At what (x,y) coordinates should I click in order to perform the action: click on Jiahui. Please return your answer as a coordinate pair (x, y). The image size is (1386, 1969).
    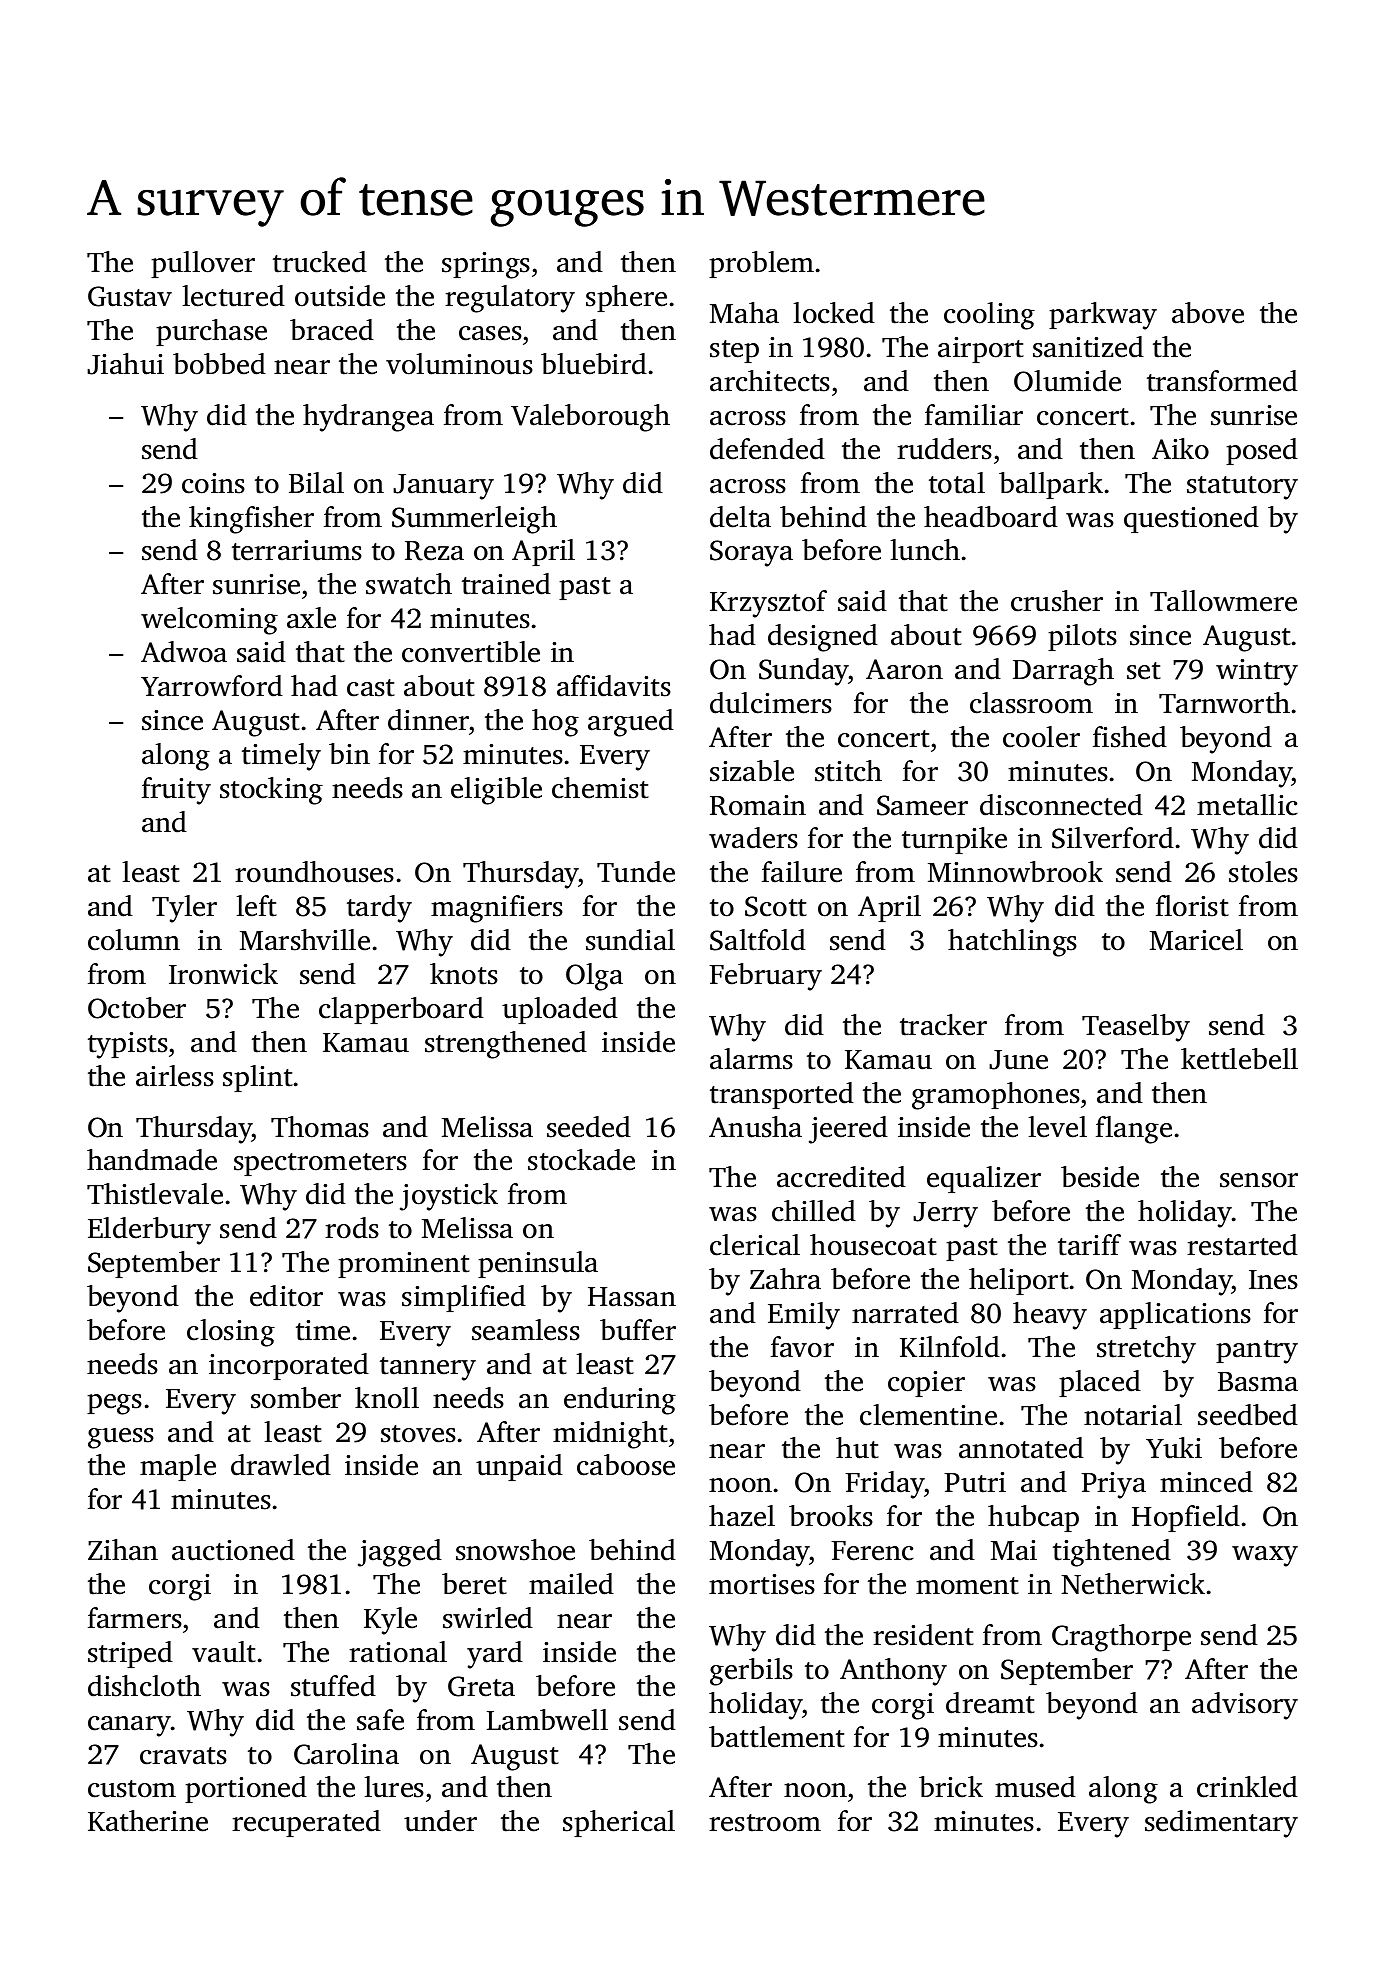
    Looking at the image, I should click on (125, 364).
